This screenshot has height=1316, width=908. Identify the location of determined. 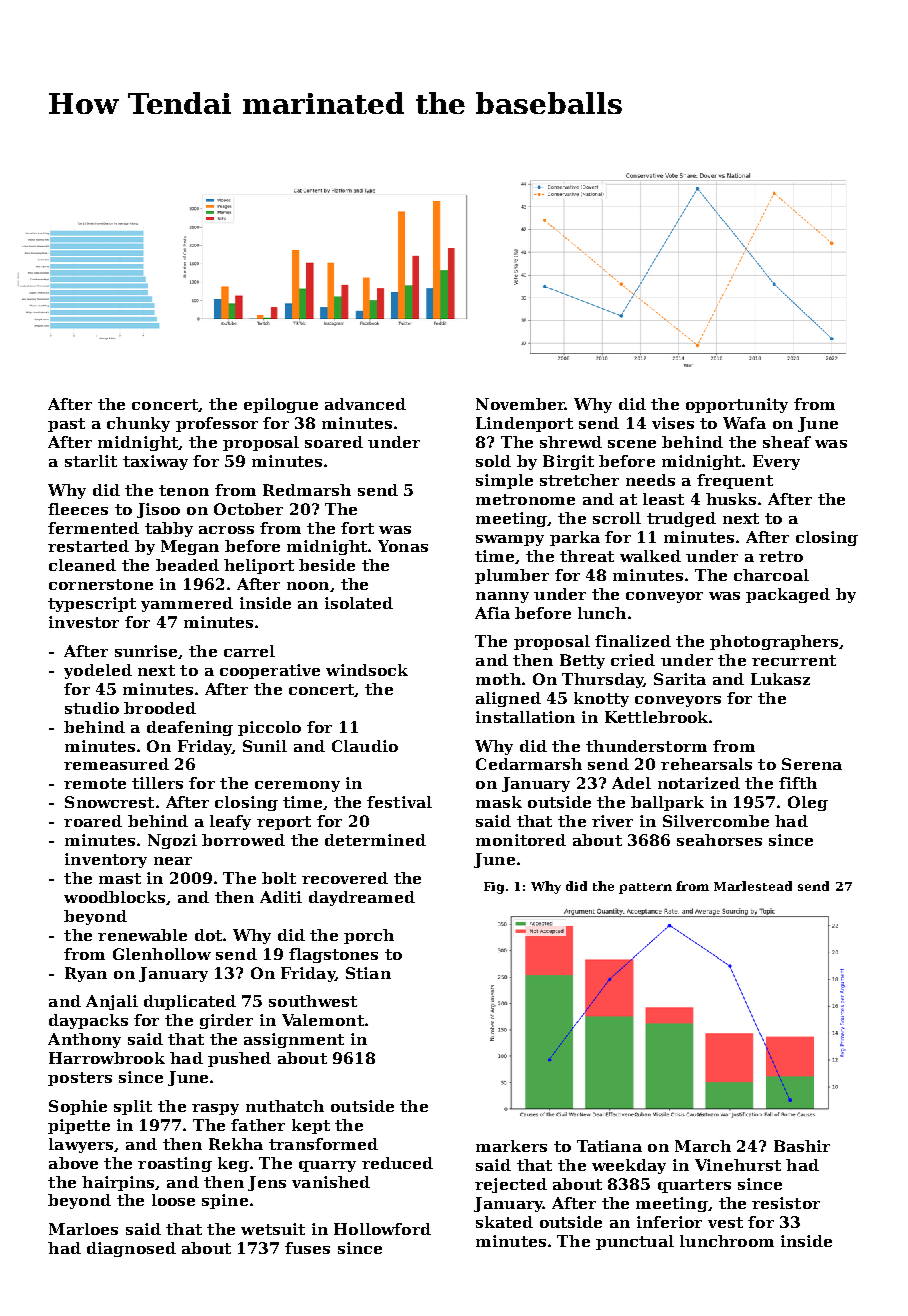
(375, 840).
